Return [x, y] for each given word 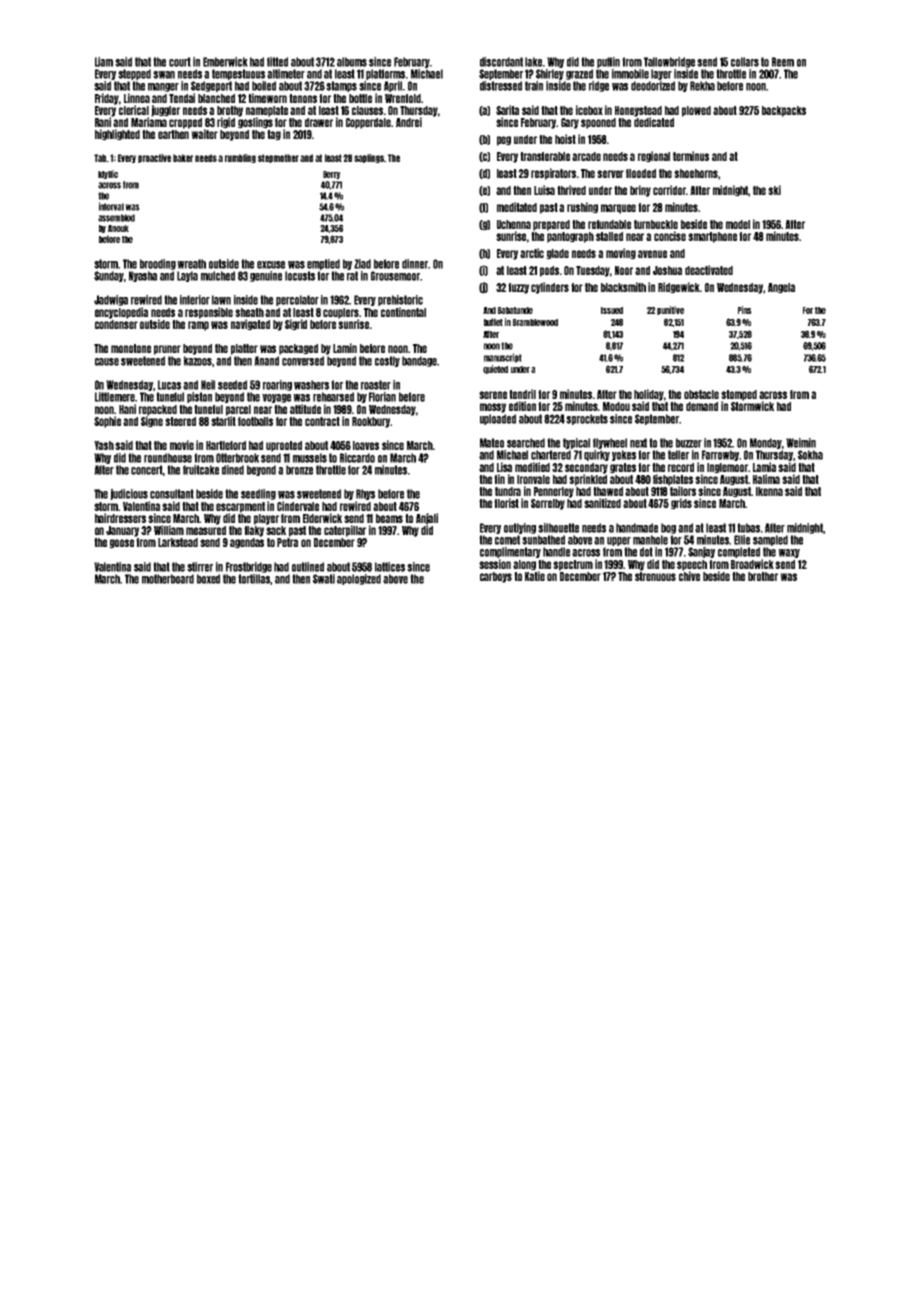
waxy [789, 553]
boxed [208, 579]
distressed [501, 86]
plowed [696, 111]
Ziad [362, 264]
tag [274, 135]
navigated [250, 325]
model [738, 224]
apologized [359, 579]
